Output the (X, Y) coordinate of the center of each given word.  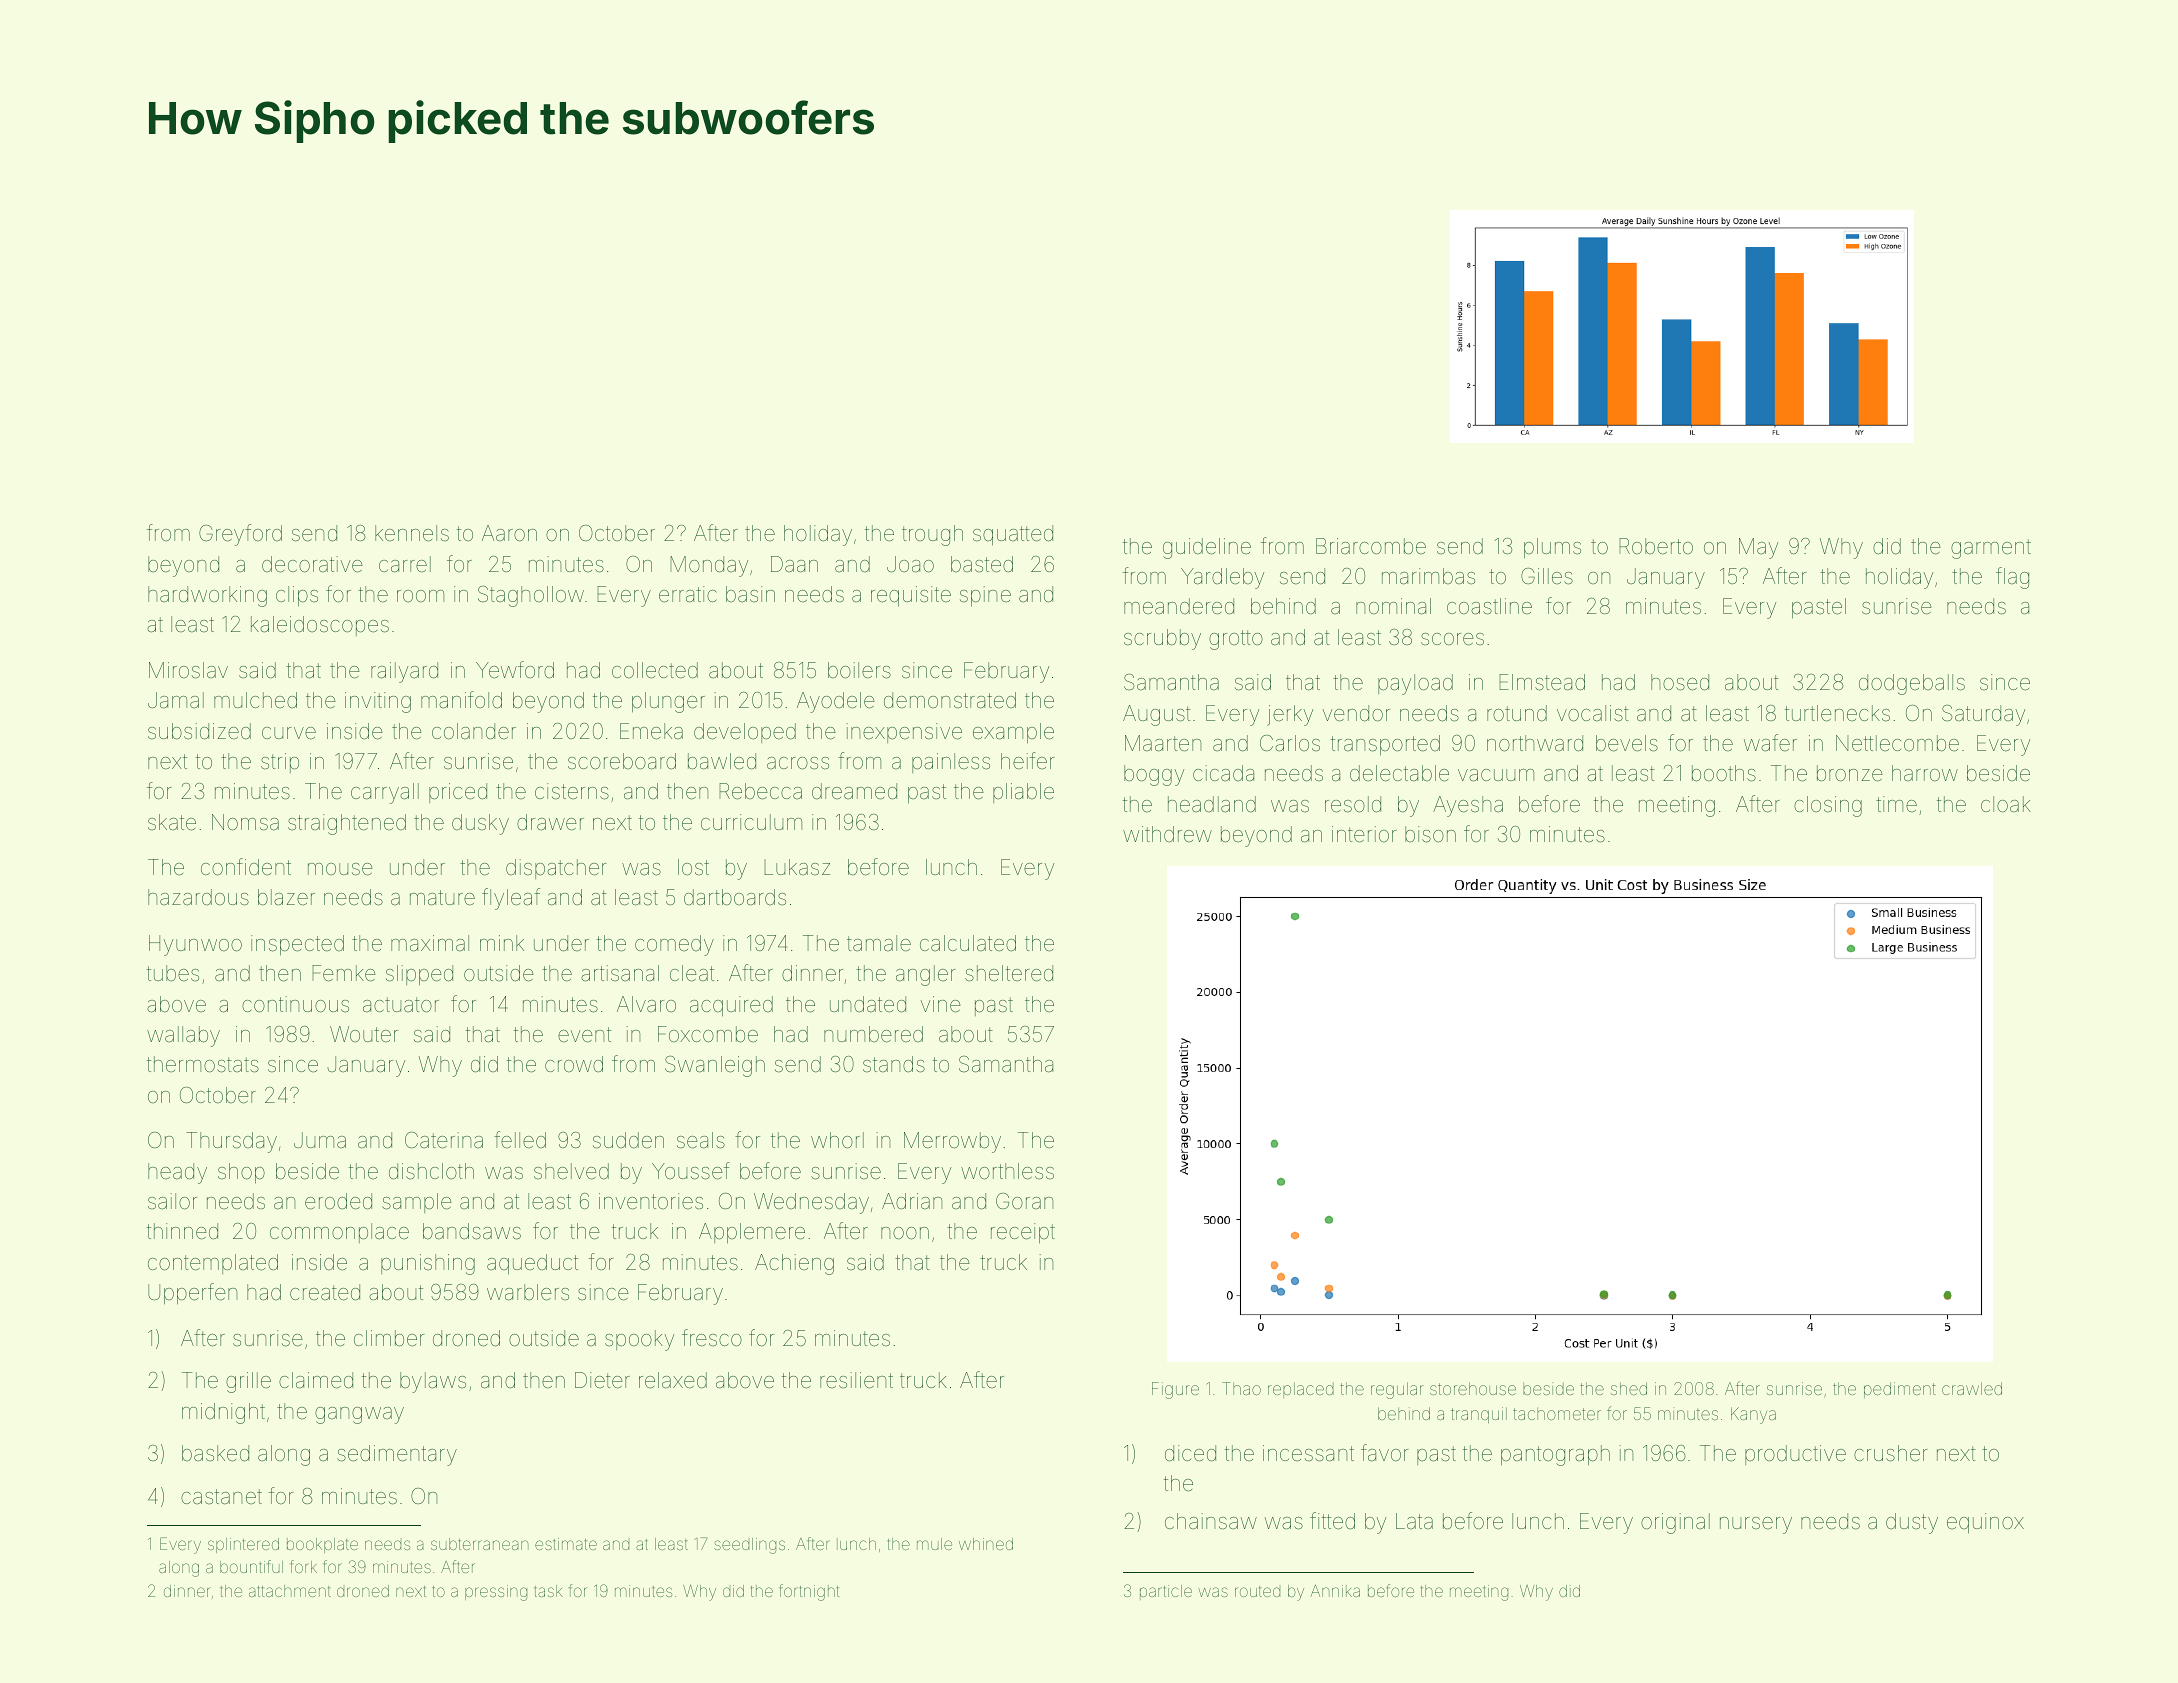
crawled (1972, 1388)
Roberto (1656, 546)
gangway (359, 1415)
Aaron (509, 533)
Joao (910, 564)
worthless (1007, 1171)
